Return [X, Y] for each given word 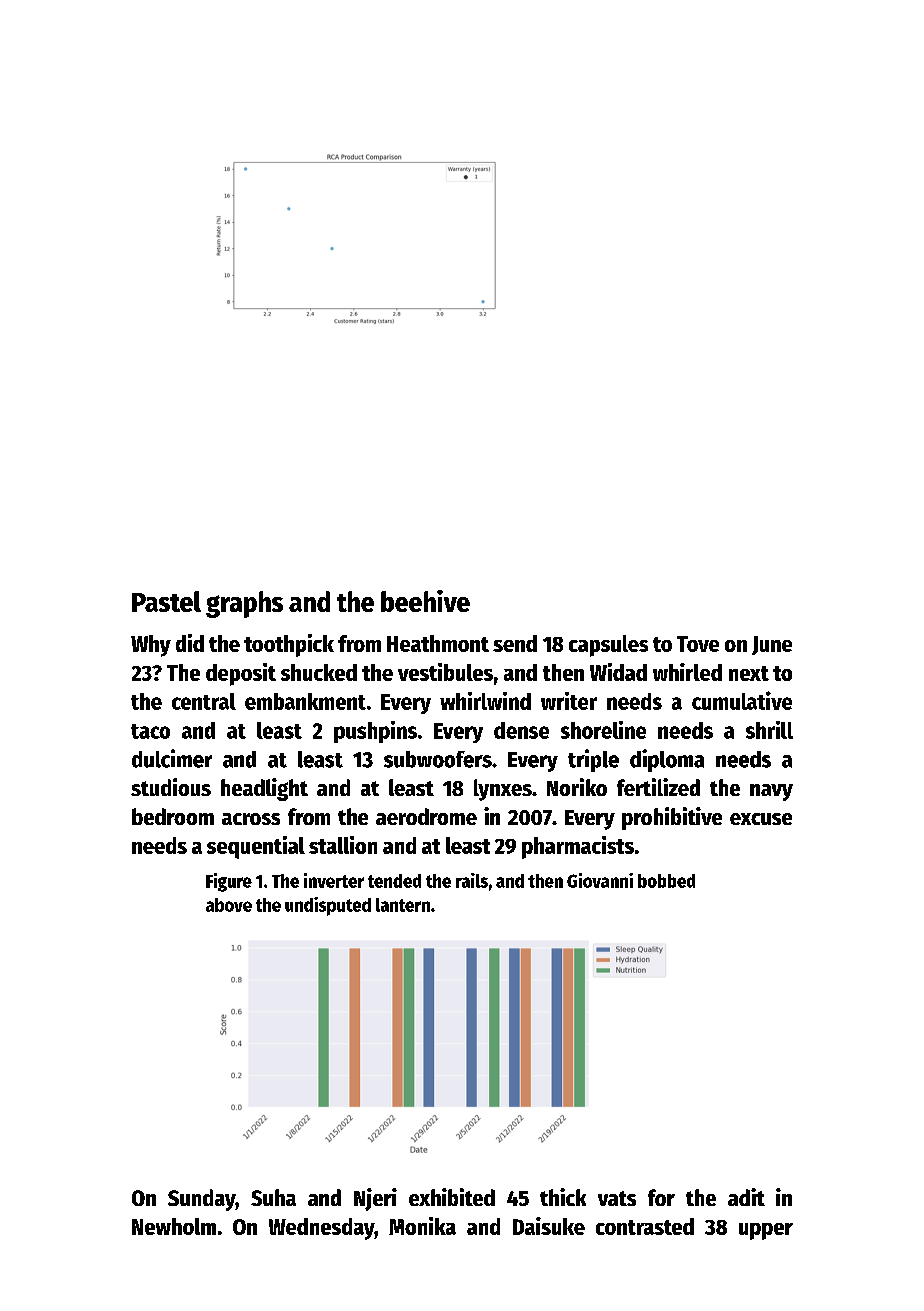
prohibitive [672, 818]
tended [394, 881]
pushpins [375, 732]
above [229, 905]
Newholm [174, 1226]
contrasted [645, 1226]
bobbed [666, 881]
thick [563, 1197]
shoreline [603, 730]
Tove [698, 644]
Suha [273, 1197]
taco [150, 731]
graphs [244, 604]
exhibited [452, 1197]
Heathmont [438, 643]
